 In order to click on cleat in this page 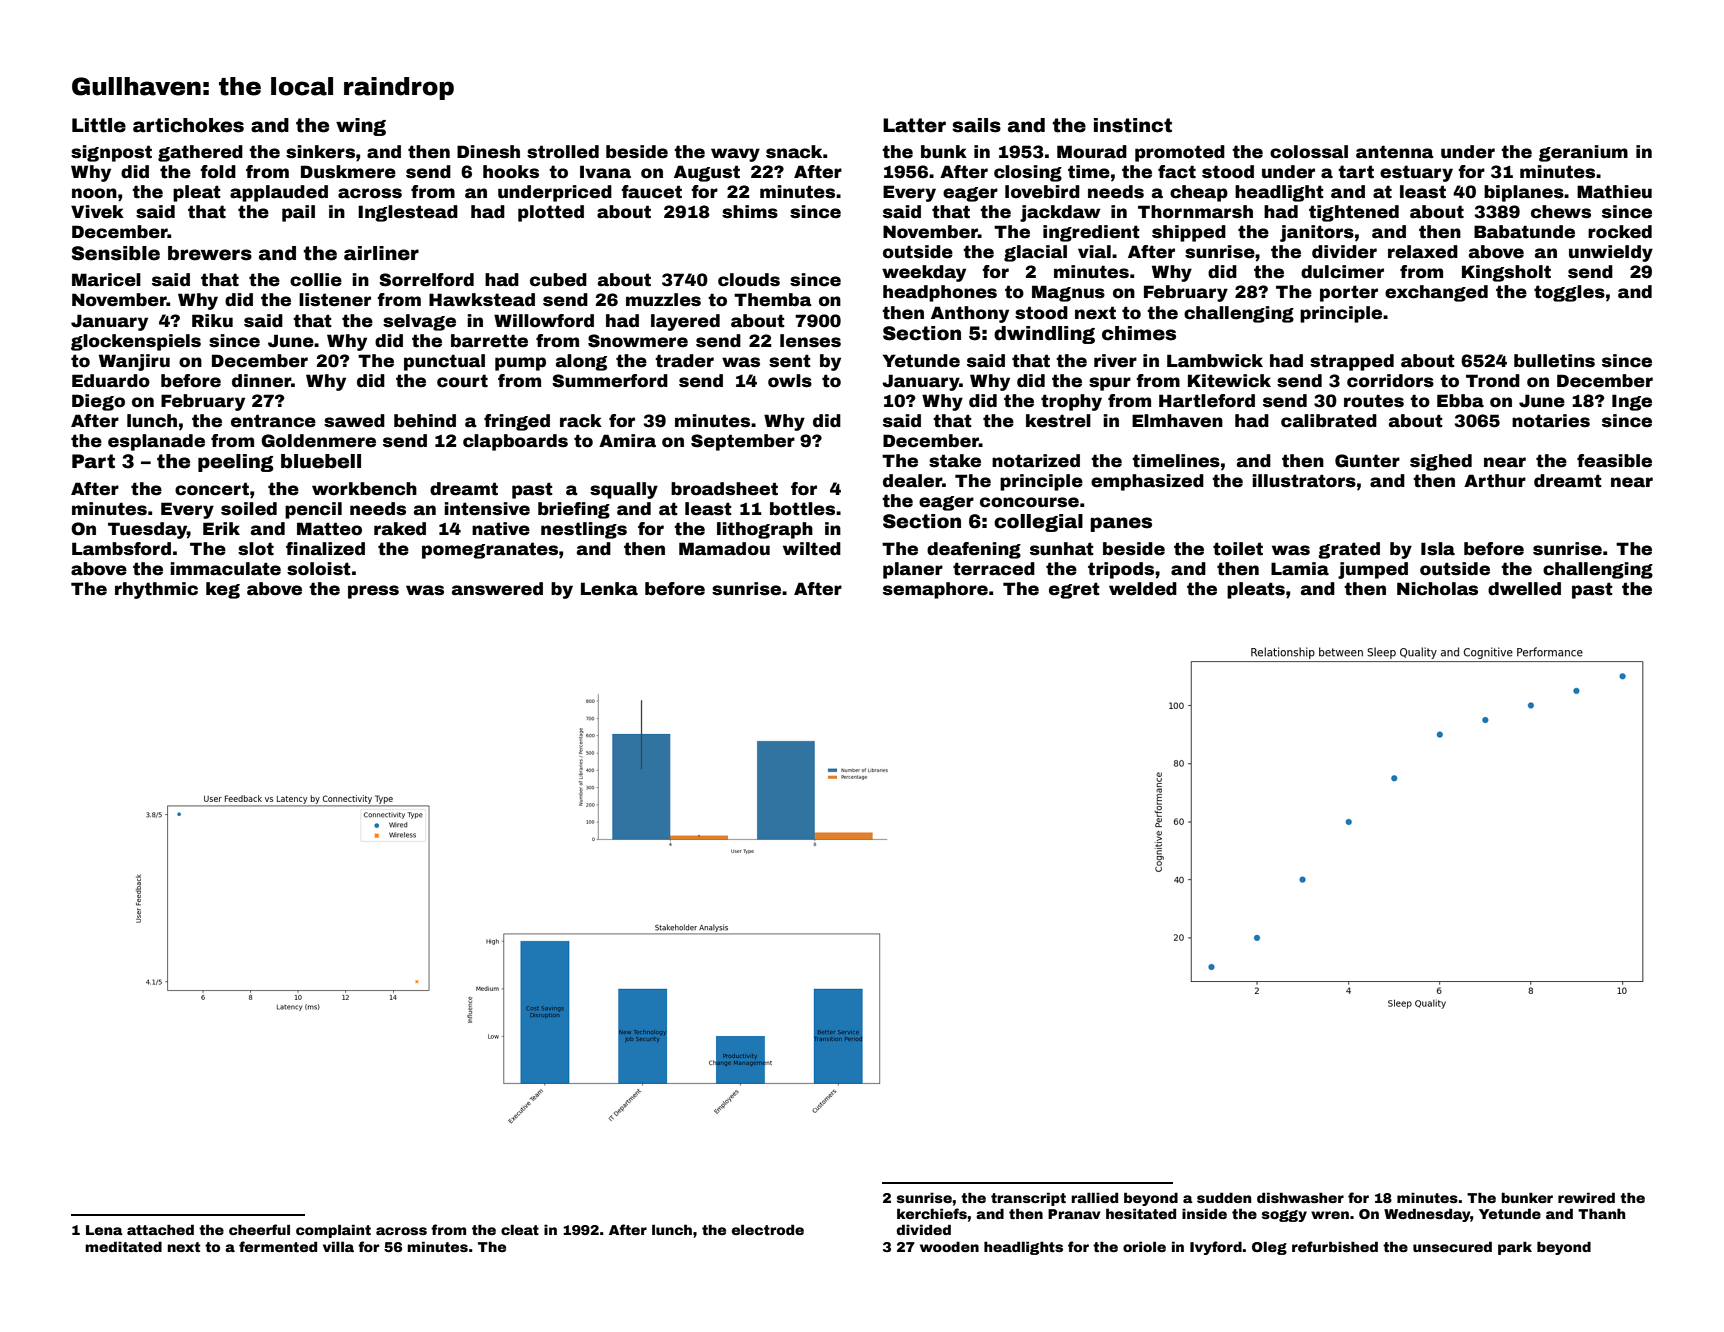, I will do `click(520, 1229)`.
